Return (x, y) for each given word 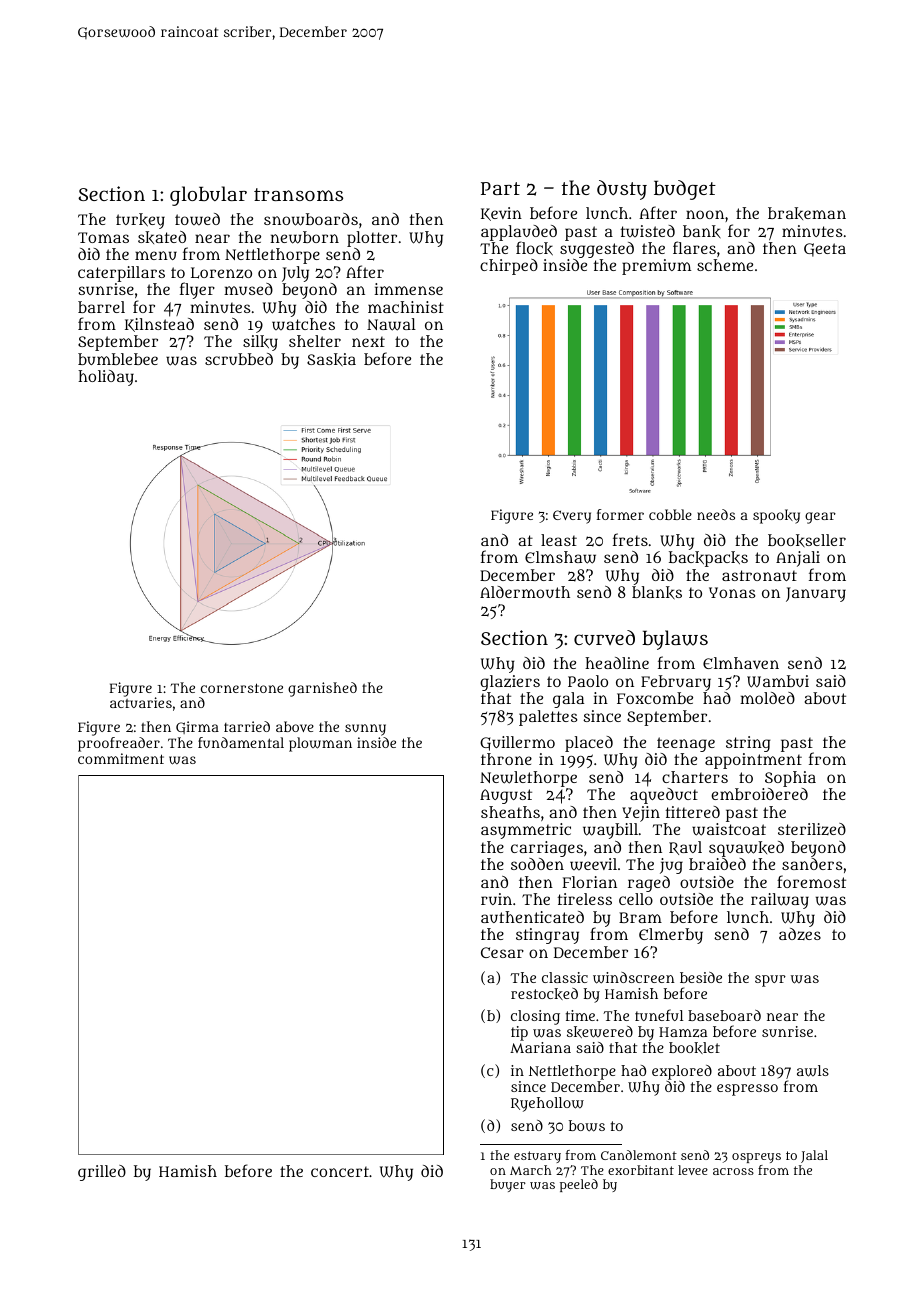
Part (500, 188)
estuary (537, 1157)
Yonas (732, 592)
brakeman (807, 213)
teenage (686, 744)
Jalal (814, 1156)
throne (506, 759)
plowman (320, 744)
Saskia (331, 359)
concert (340, 1171)
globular (208, 196)
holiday (106, 378)
